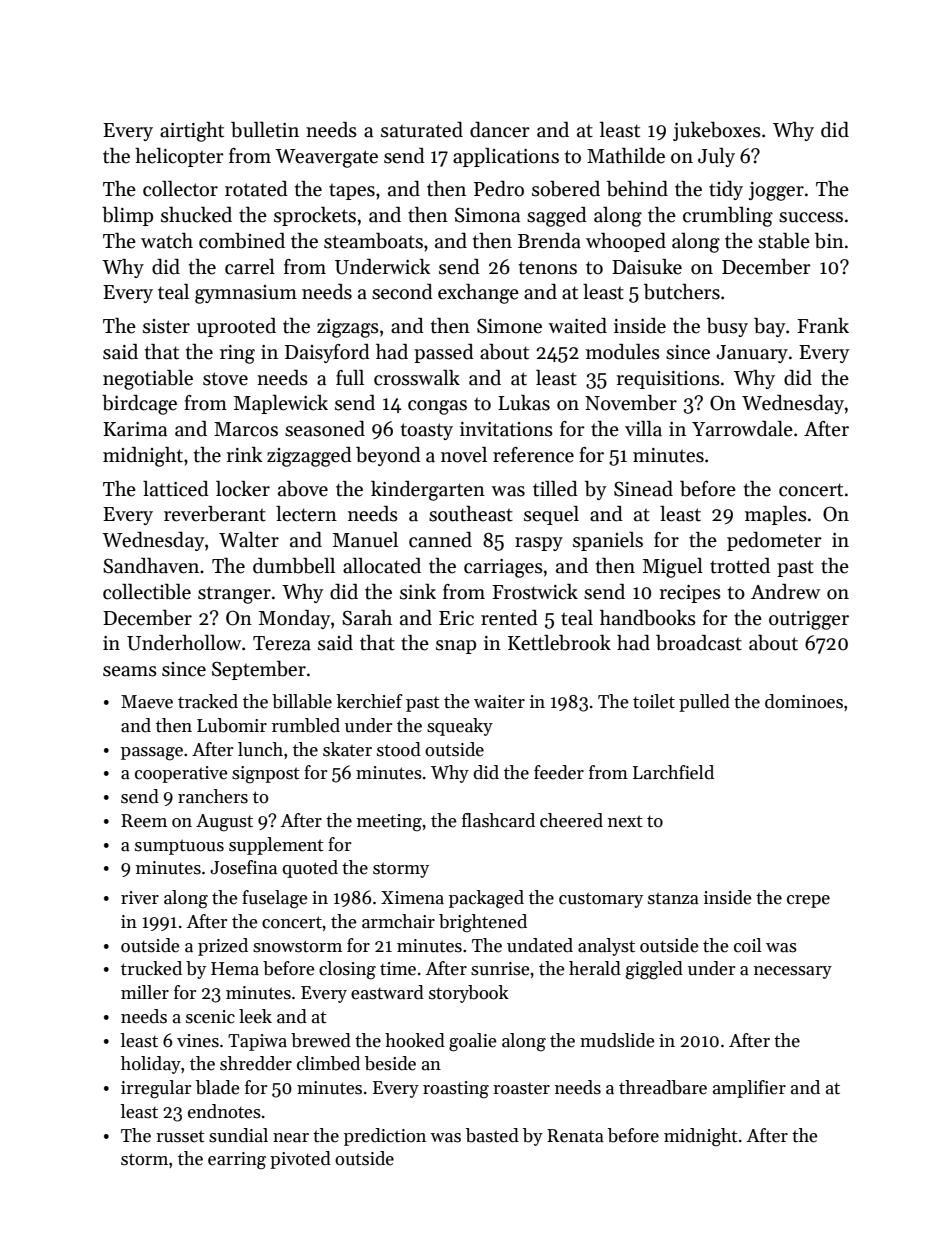 This screenshot has width=952, height=1233. What do you see at coordinates (774, 541) in the screenshot?
I see `pedometer` at bounding box center [774, 541].
